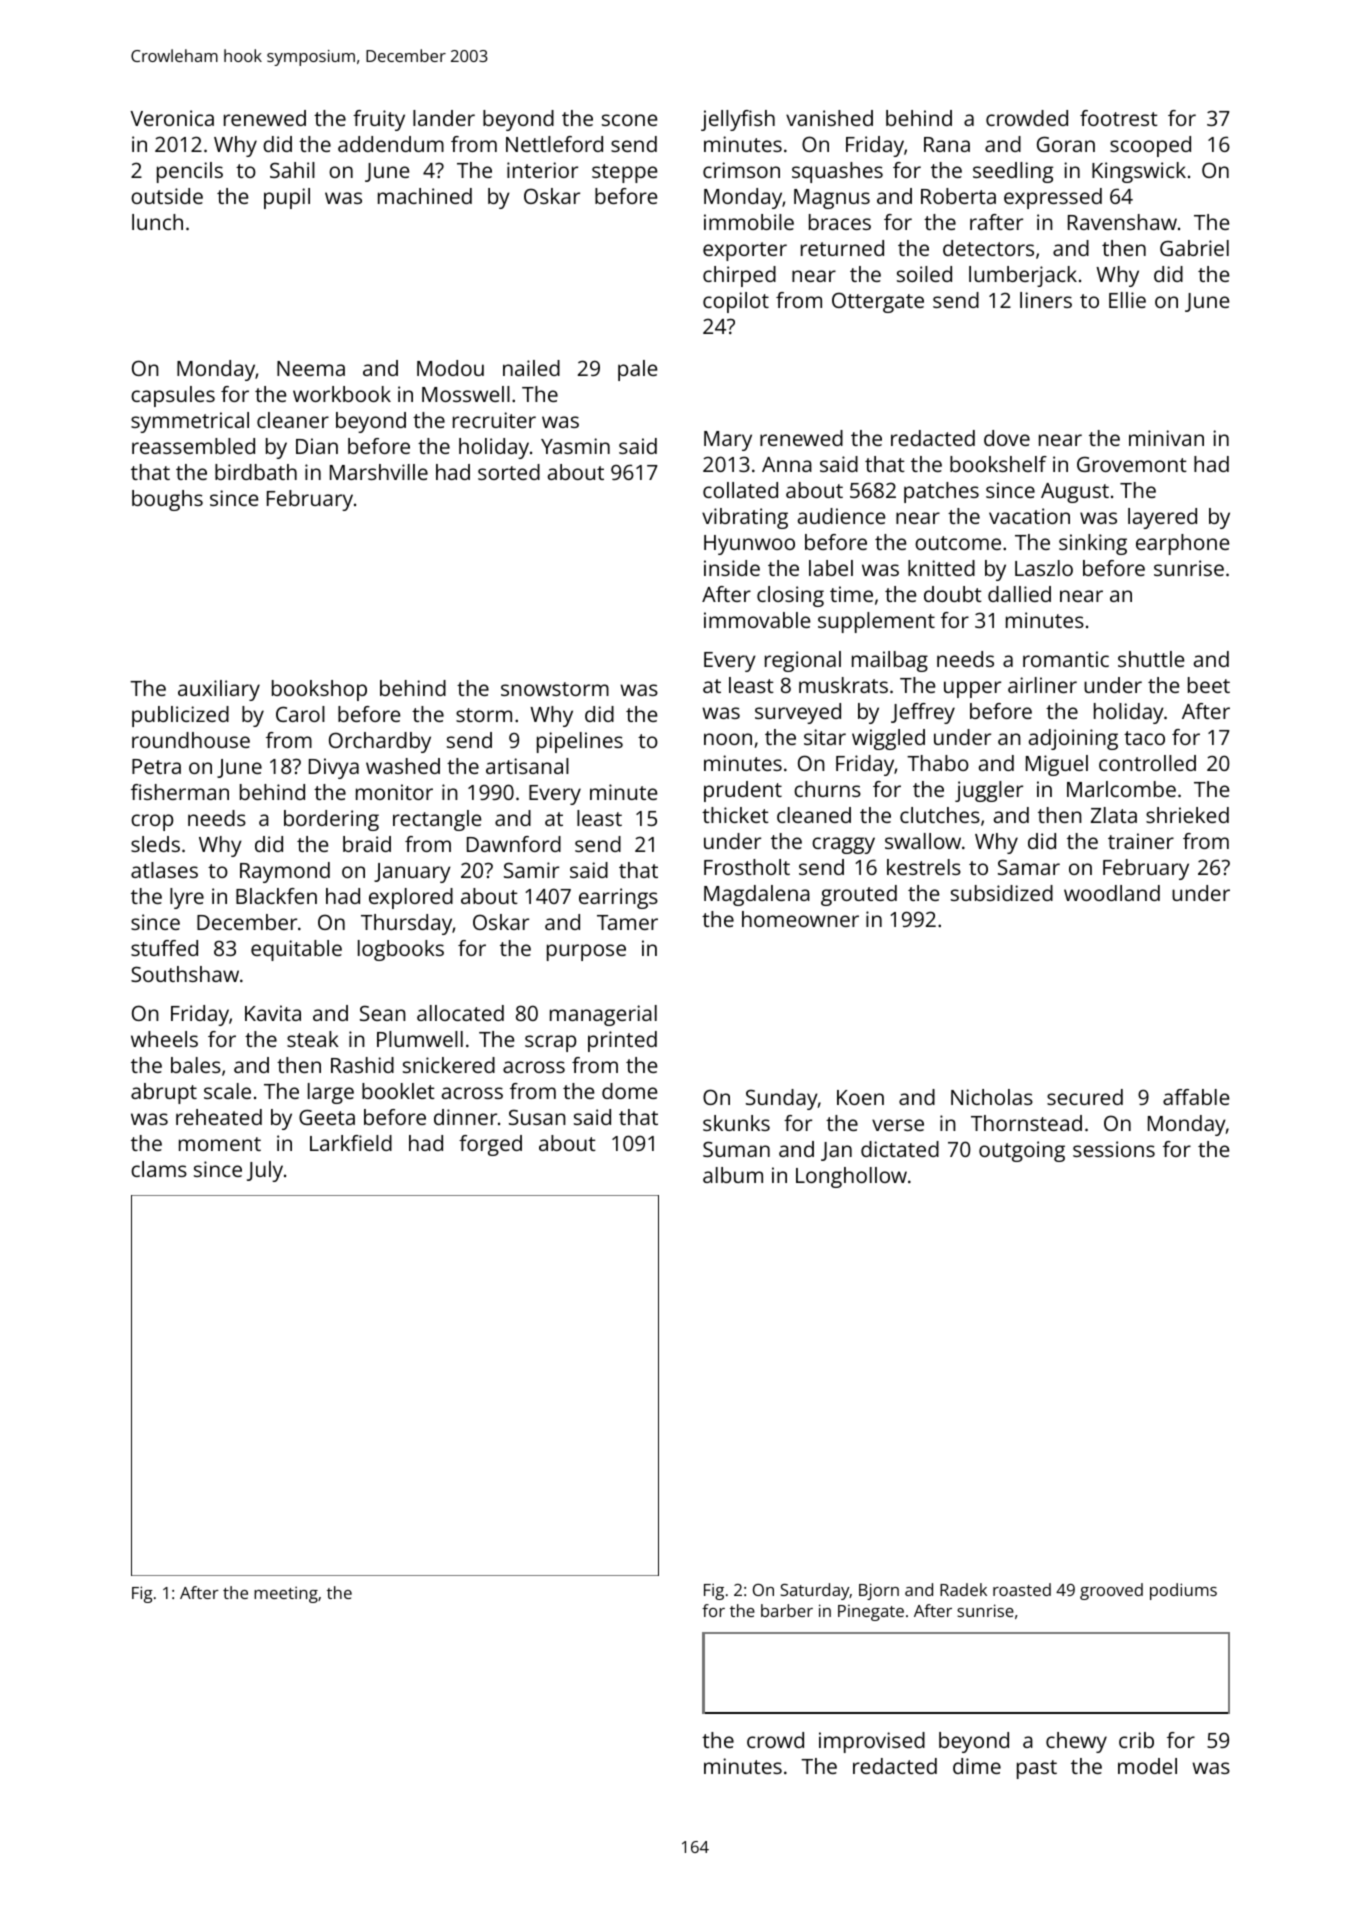  Describe the element at coordinates (728, 739) in the screenshot. I see `noon` at that location.
